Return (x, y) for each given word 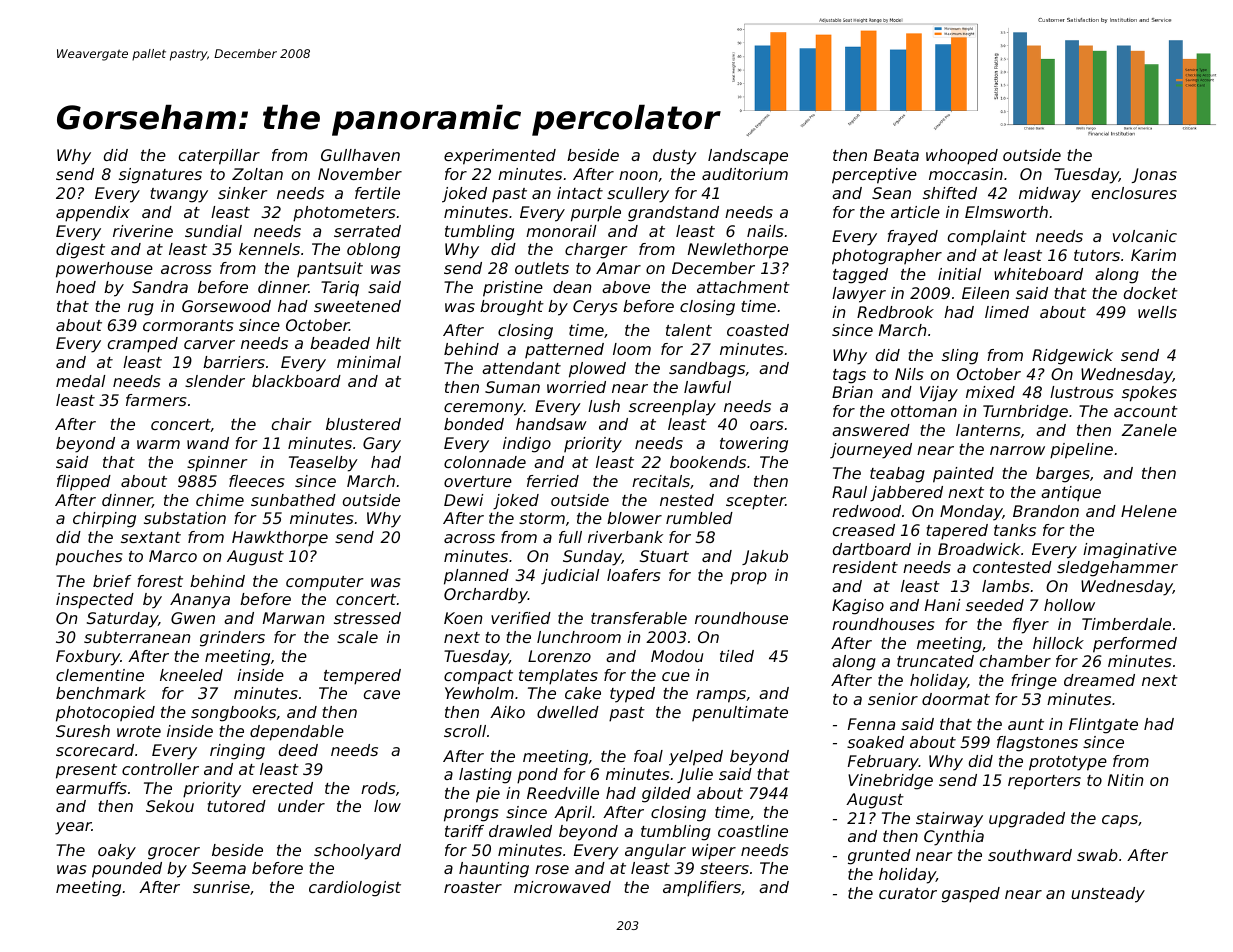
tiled (737, 656)
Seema (219, 868)
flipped (84, 482)
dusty (675, 157)
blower (634, 518)
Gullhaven (360, 155)
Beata (896, 155)
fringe (1034, 682)
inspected (95, 601)
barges (1063, 475)
